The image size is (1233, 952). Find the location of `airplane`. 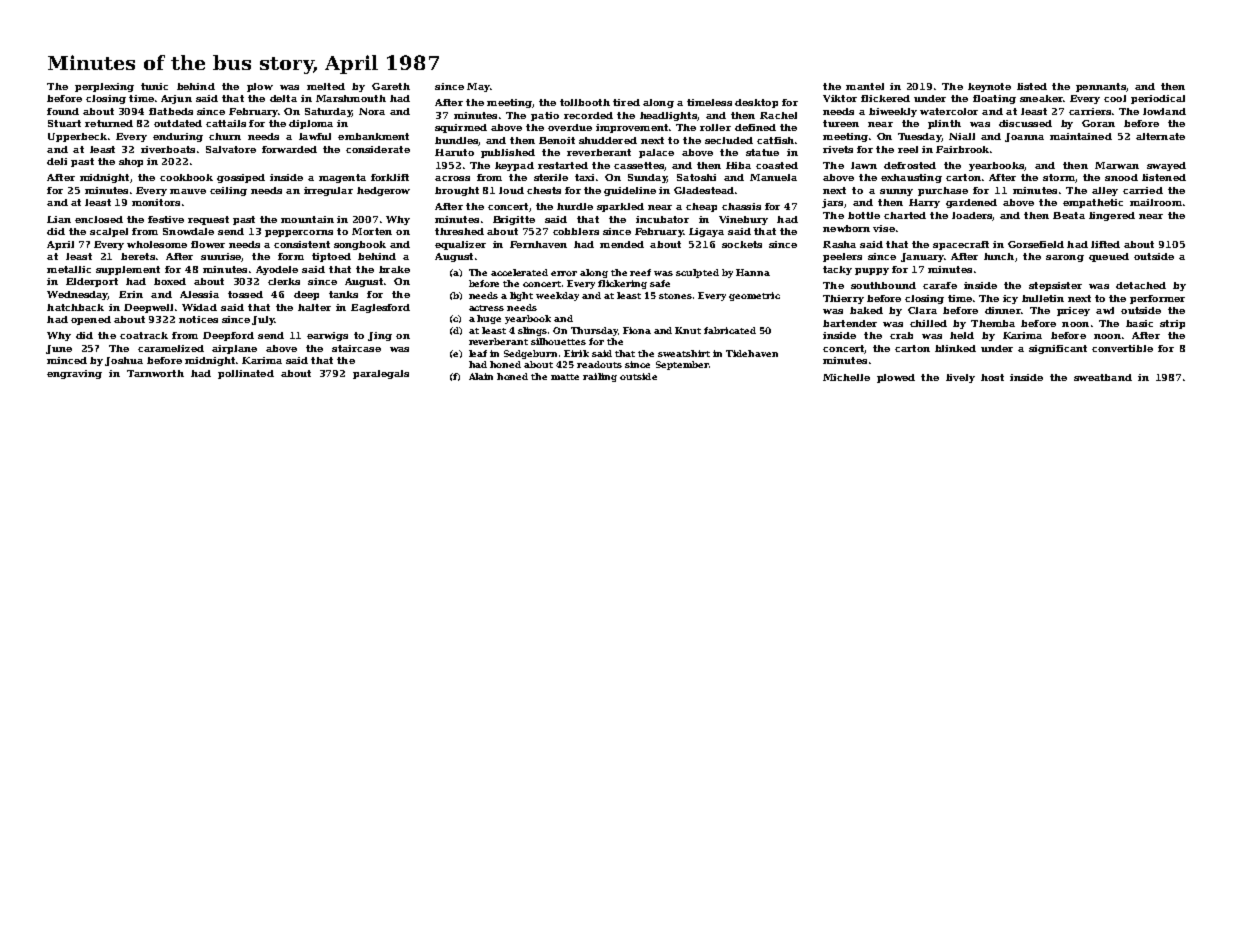

airplane is located at coordinates (234, 349).
